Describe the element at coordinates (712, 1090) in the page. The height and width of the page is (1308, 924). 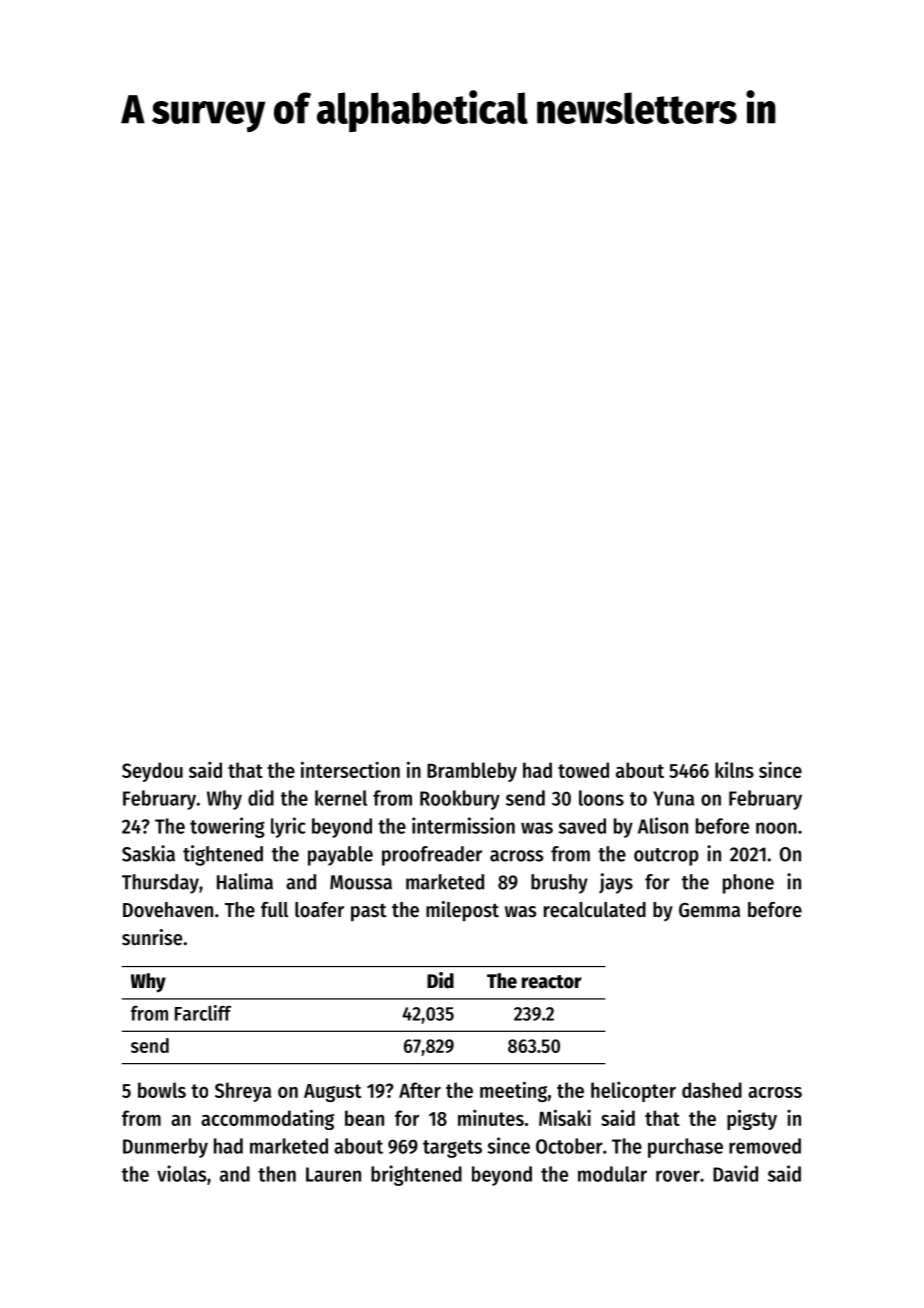
I see `dashed` at that location.
